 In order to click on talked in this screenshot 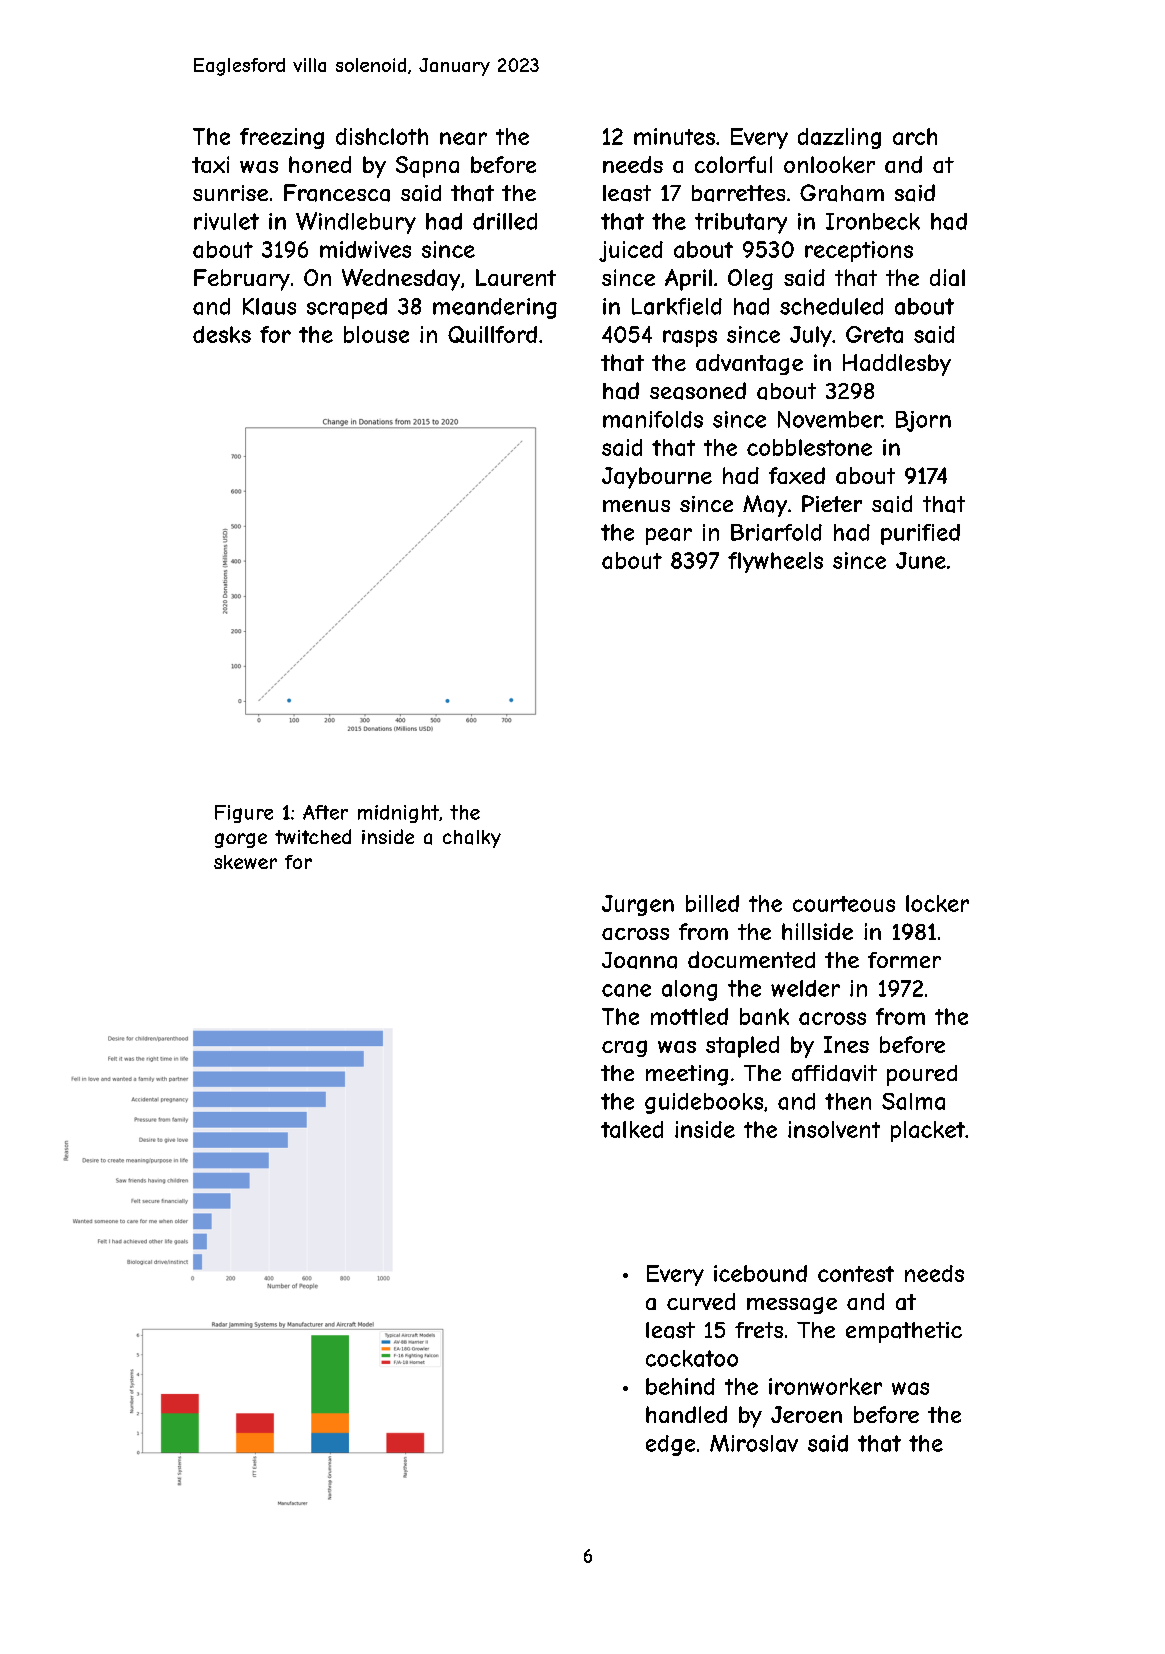, I will do `click(632, 1129)`.
